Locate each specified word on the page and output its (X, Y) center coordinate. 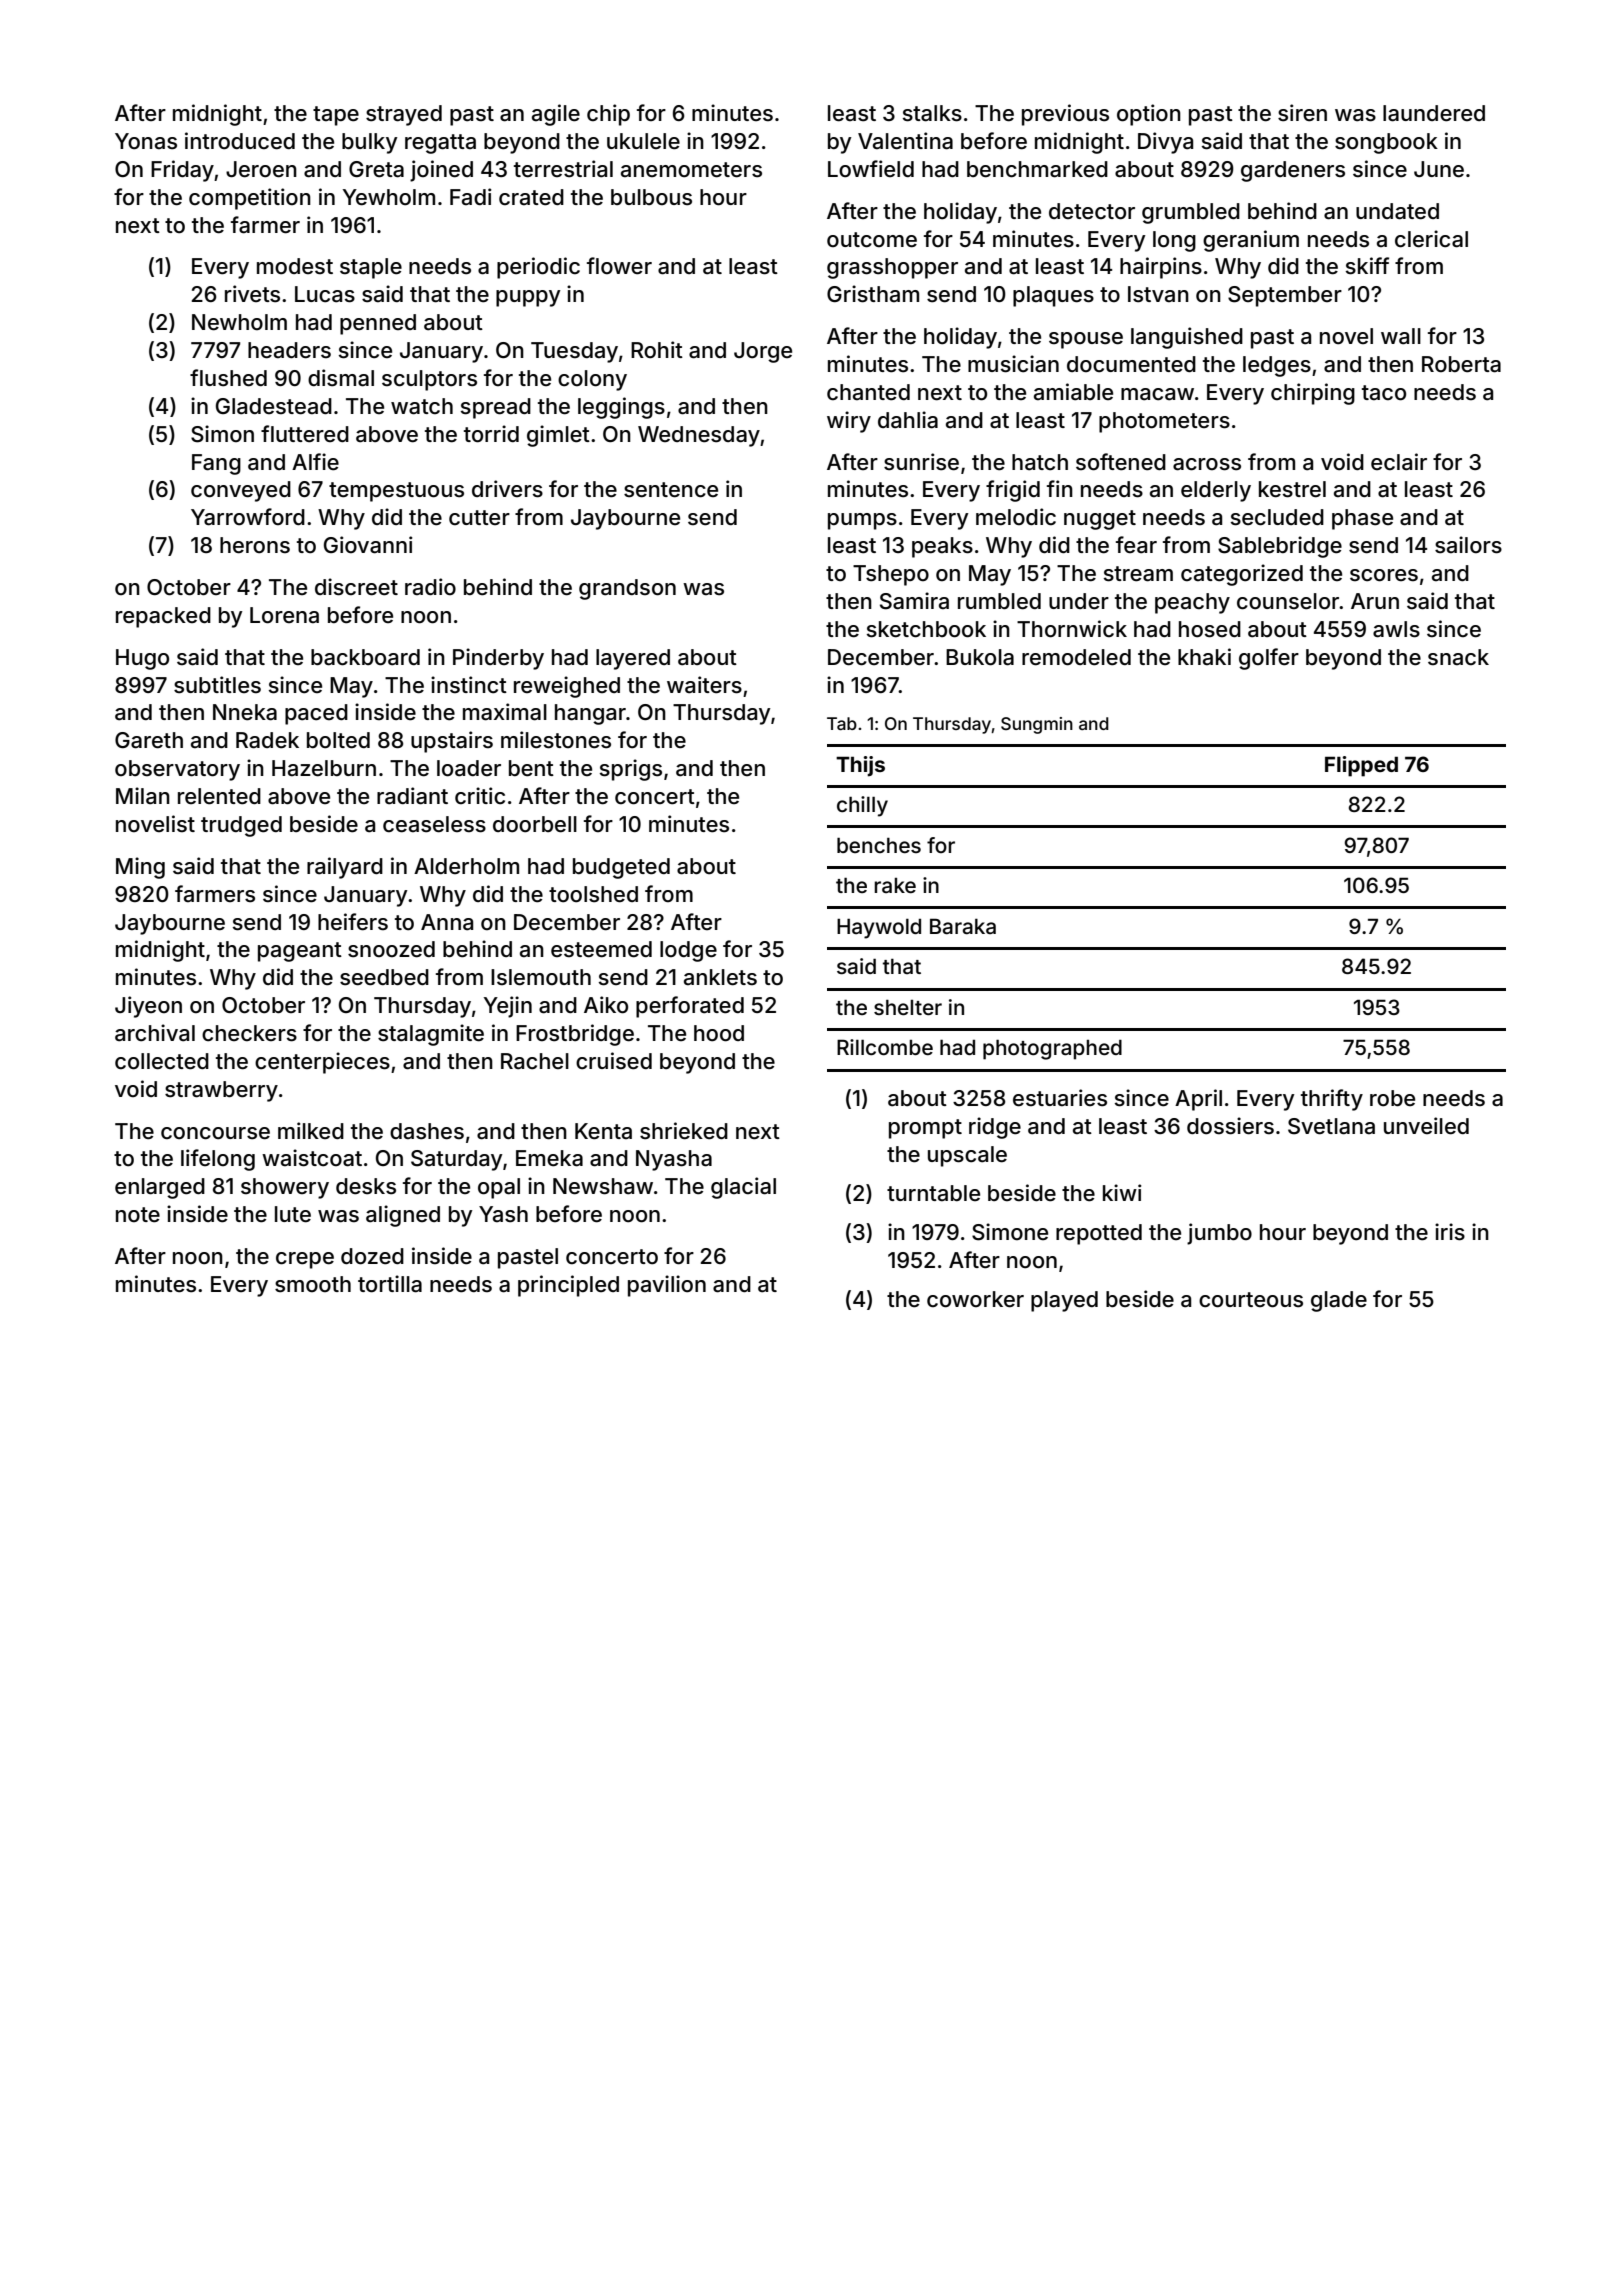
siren (1302, 113)
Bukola (980, 657)
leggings (621, 408)
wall (1401, 336)
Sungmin (1037, 725)
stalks (932, 113)
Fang (216, 464)
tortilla (390, 1284)
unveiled (1426, 1126)
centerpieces (322, 1063)
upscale (967, 1156)
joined (441, 171)
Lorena (284, 615)
